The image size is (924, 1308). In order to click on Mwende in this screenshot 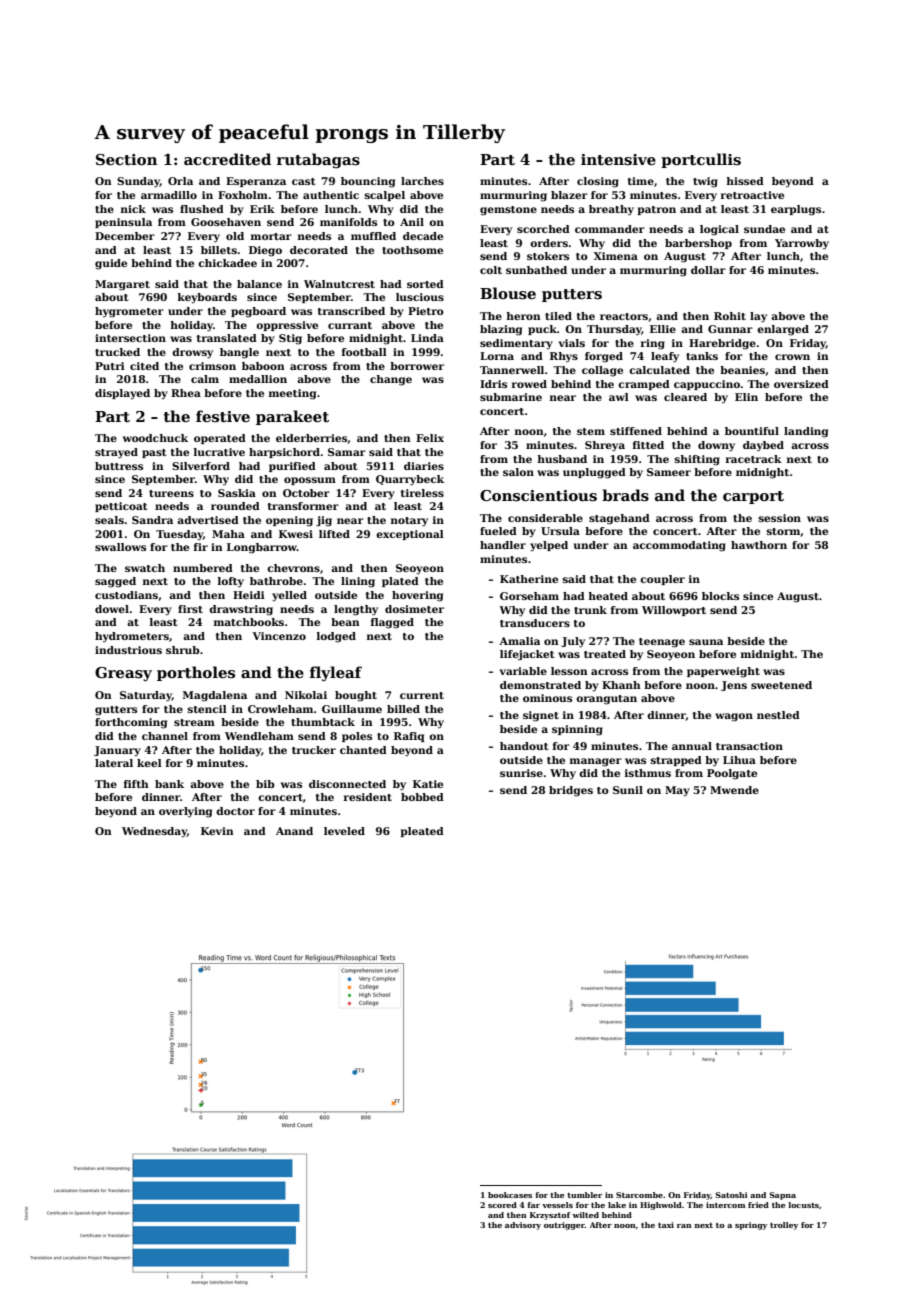, I will do `click(734, 790)`.
